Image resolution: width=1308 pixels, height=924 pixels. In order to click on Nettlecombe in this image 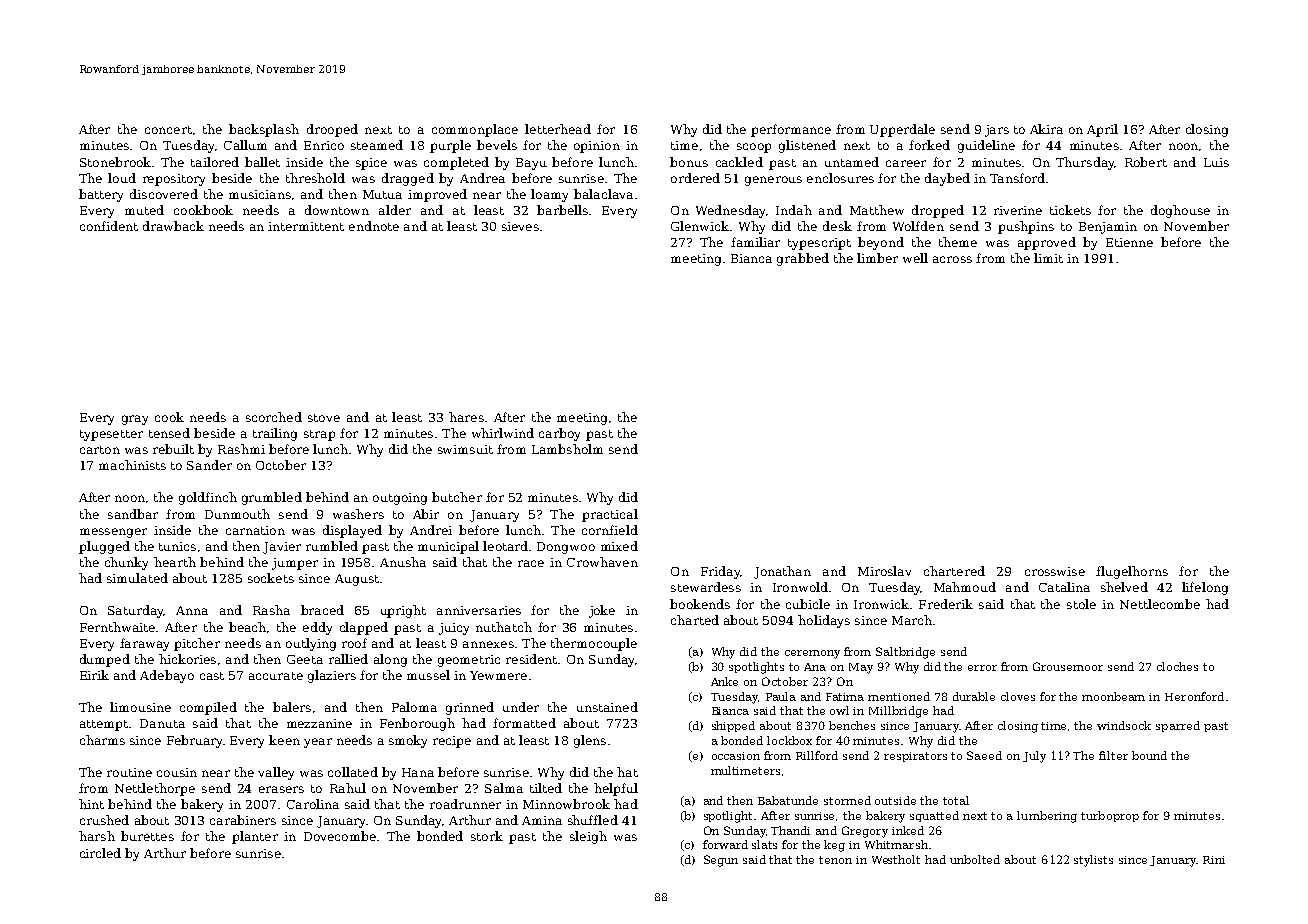, I will do `click(1160, 604)`.
